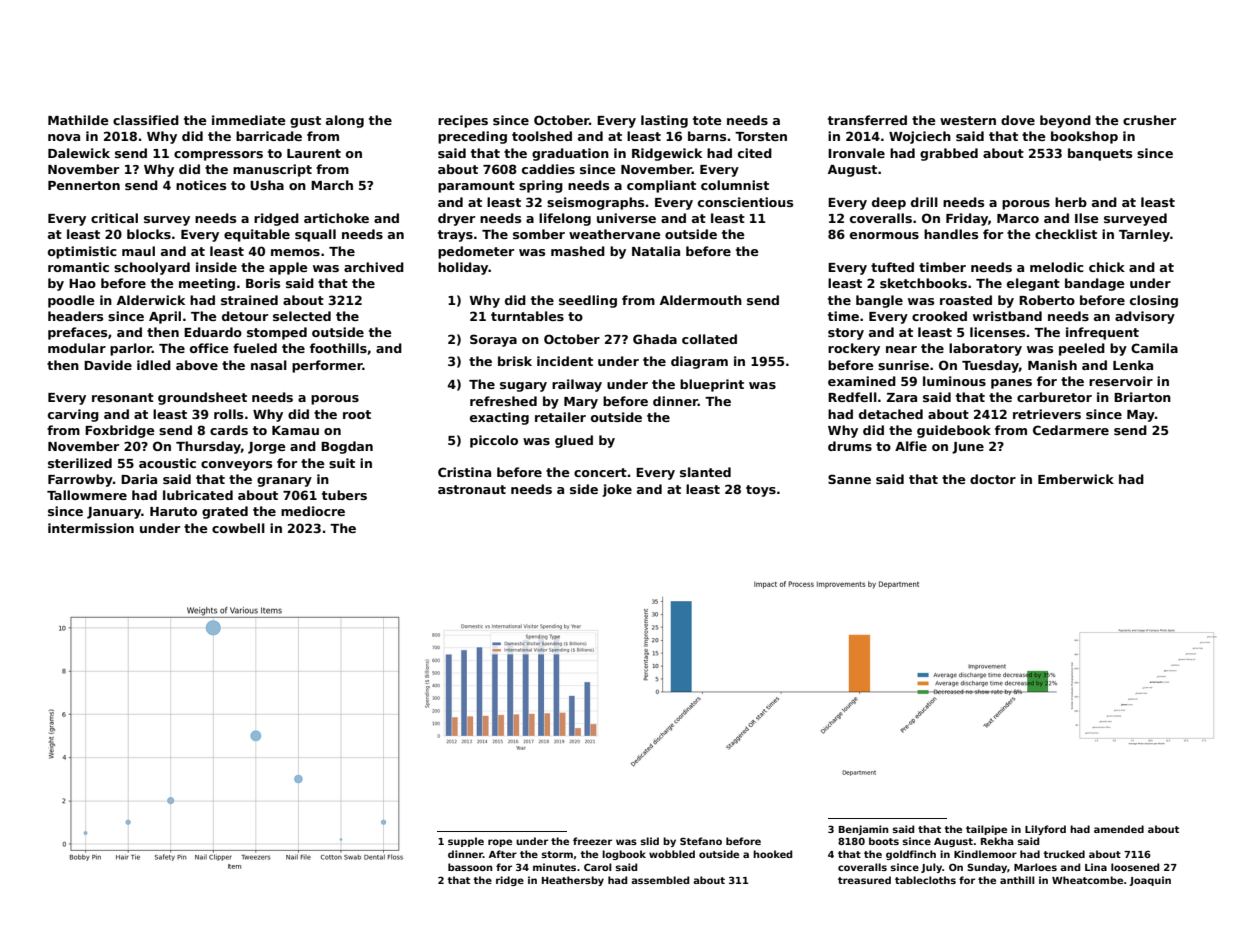 Image resolution: width=1233 pixels, height=952 pixels. What do you see at coordinates (660, 880) in the screenshot?
I see `assembled` at bounding box center [660, 880].
